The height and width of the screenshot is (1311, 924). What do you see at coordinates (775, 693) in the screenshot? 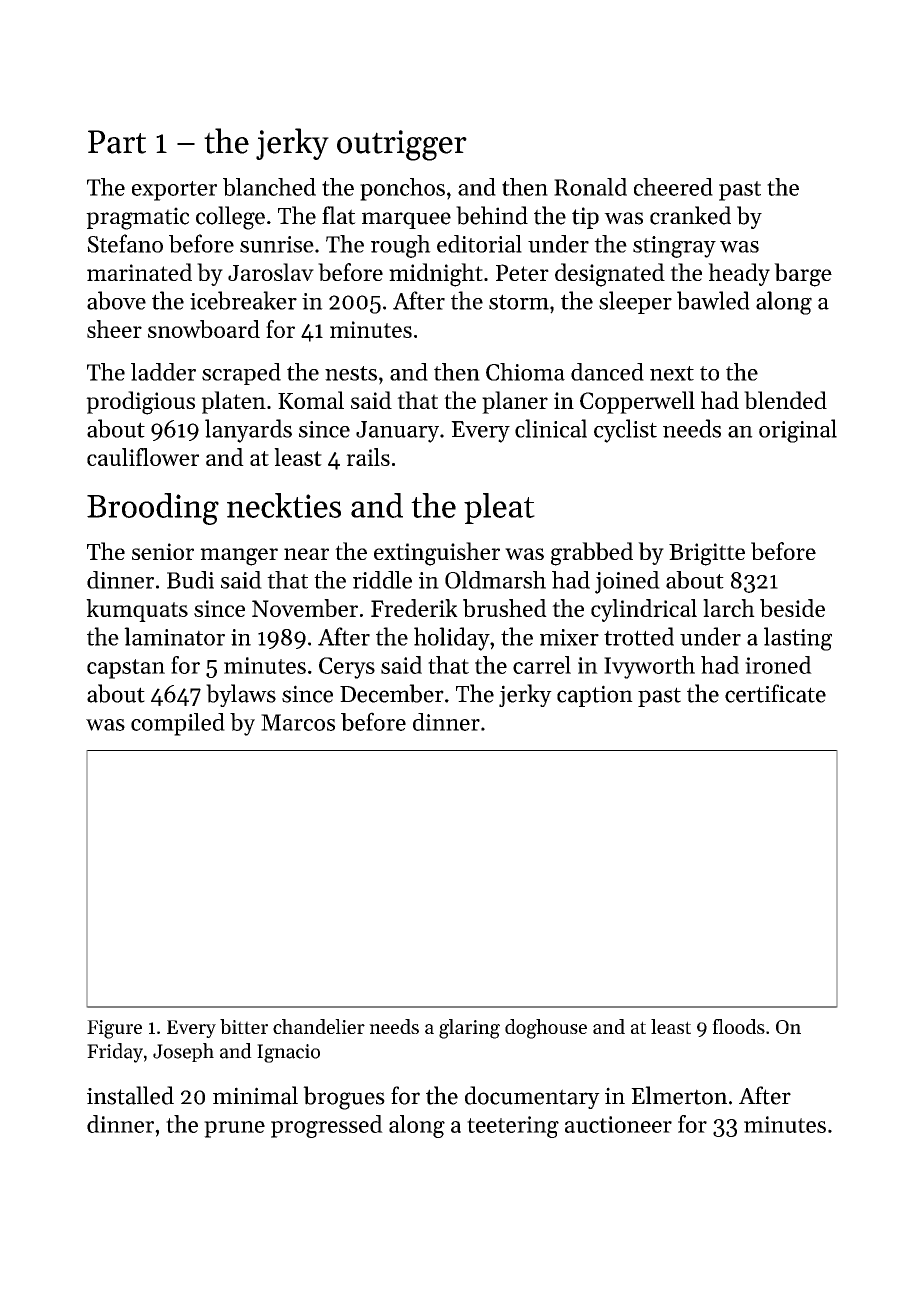
I see `certificate` at bounding box center [775, 693].
